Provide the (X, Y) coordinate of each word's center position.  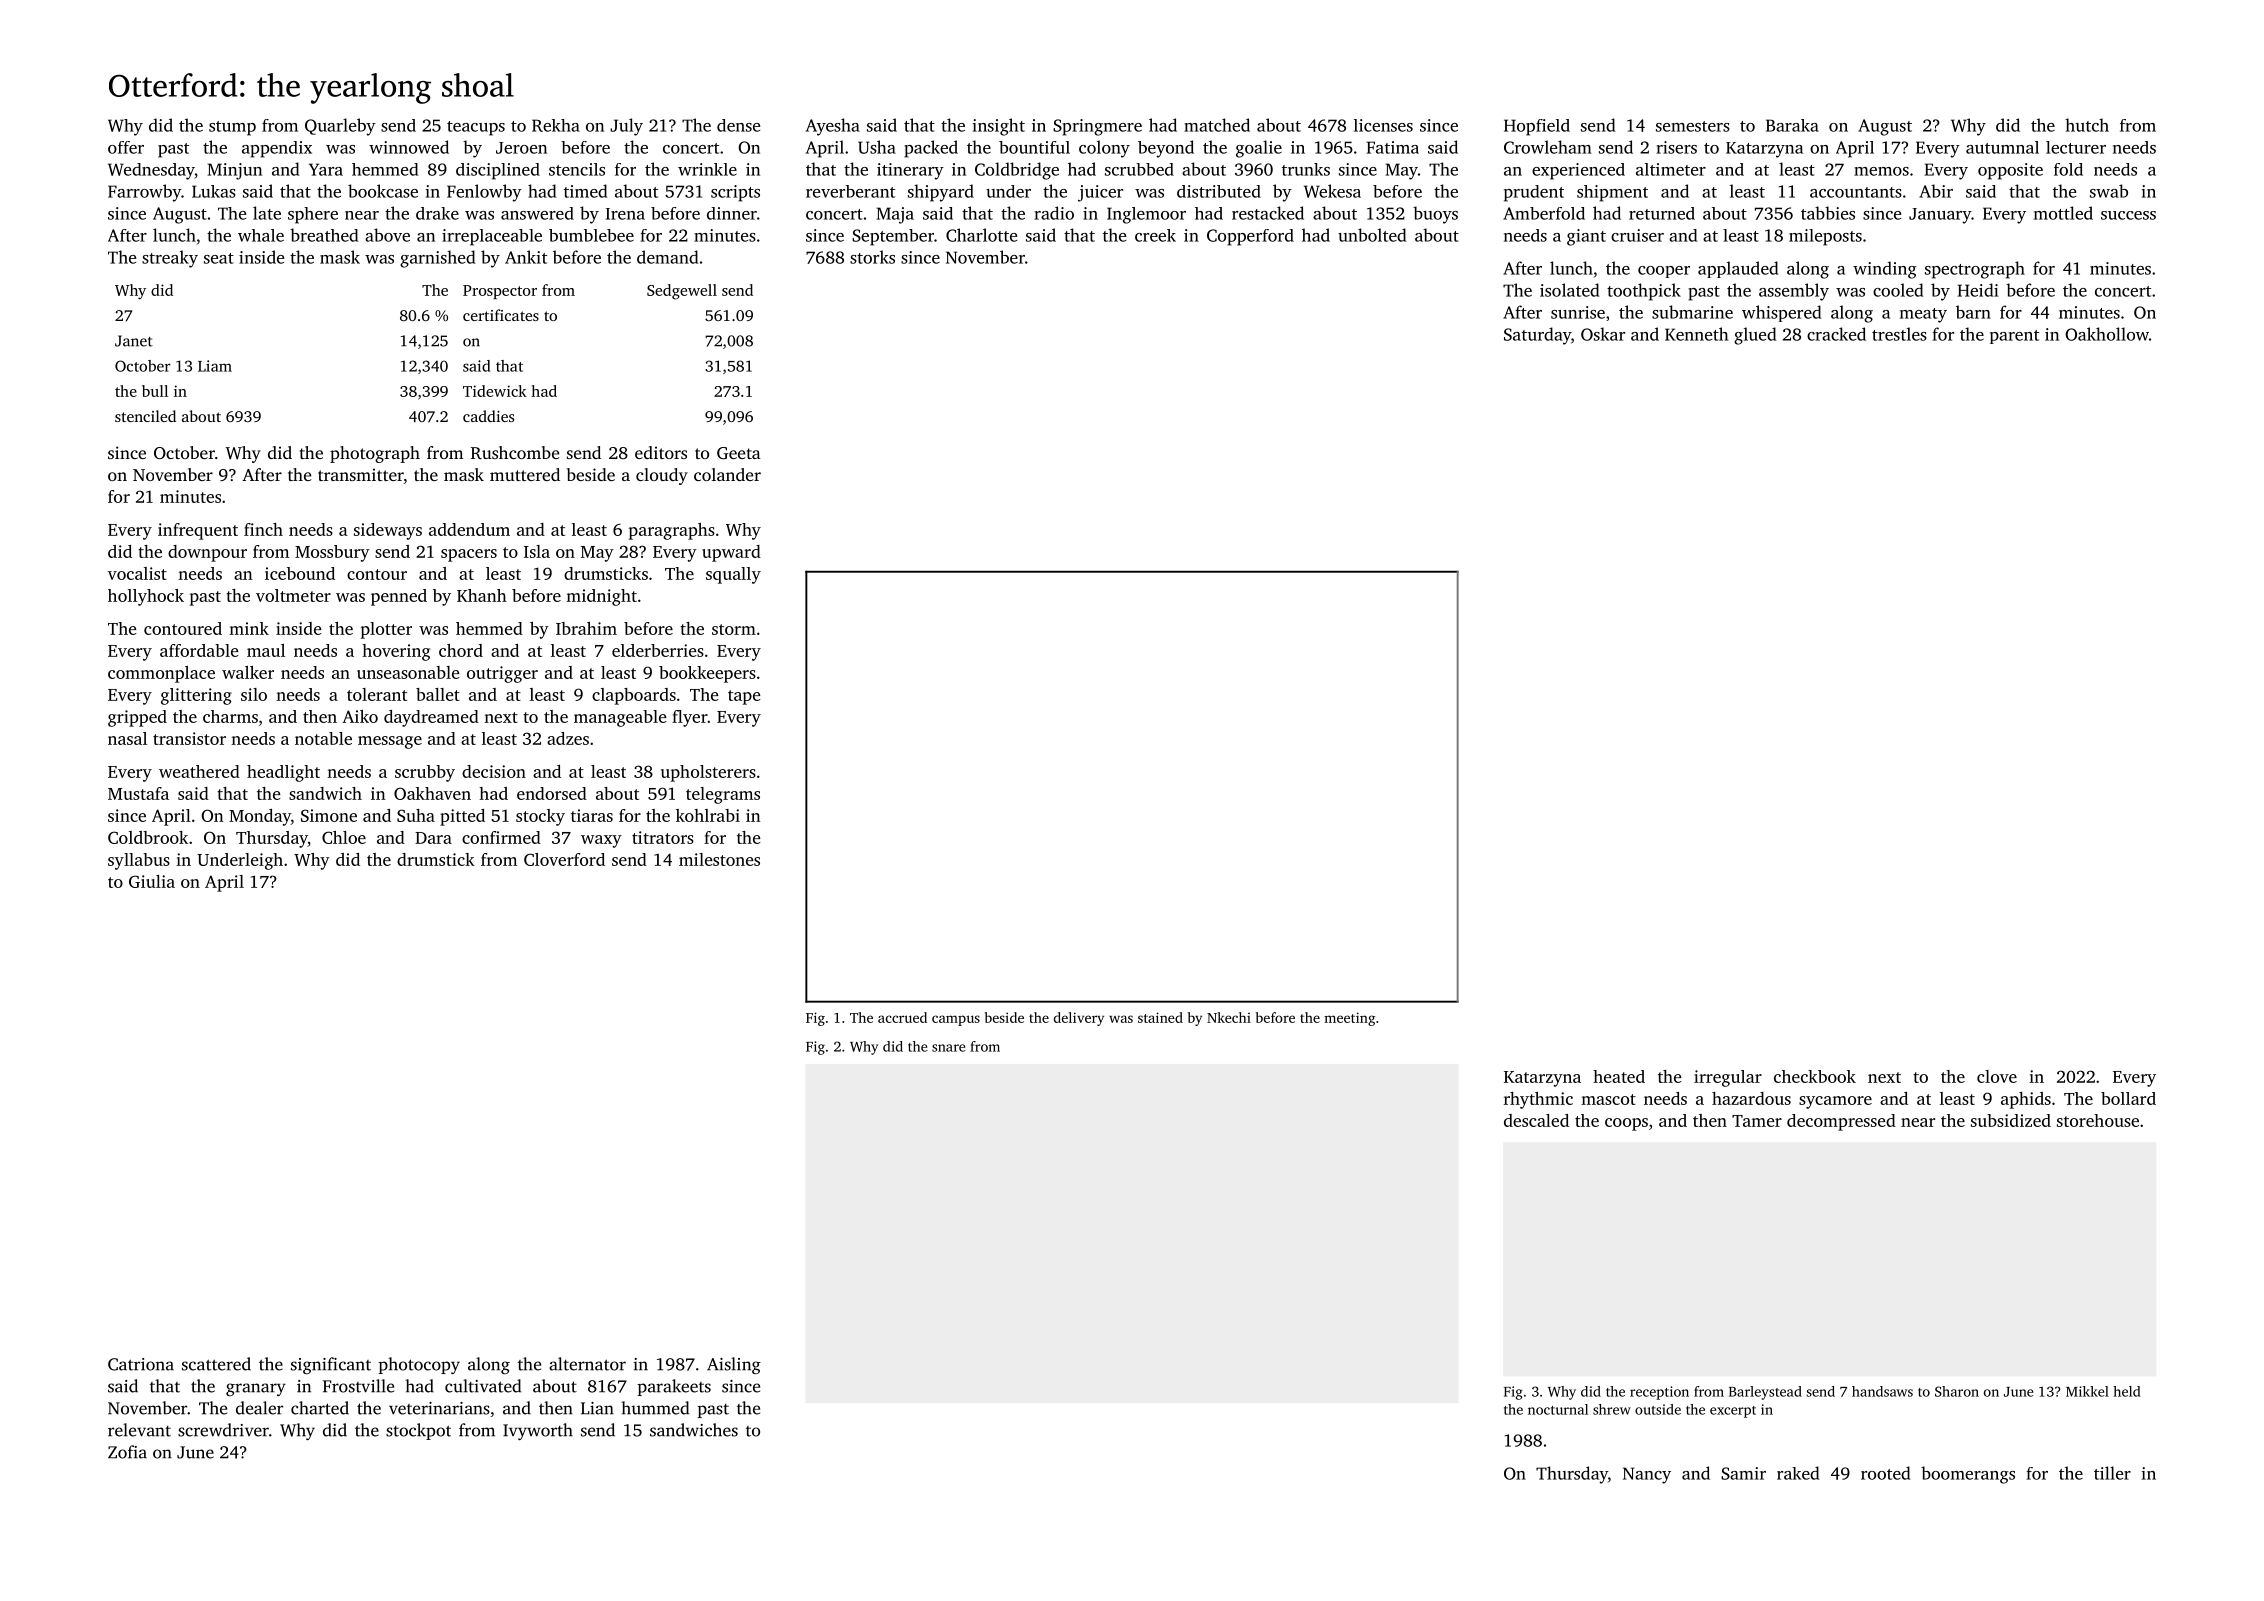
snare (949, 1048)
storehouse (2098, 1120)
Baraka (1792, 125)
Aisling (734, 1366)
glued (1755, 336)
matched (1217, 125)
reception (1659, 1393)
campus (956, 1020)
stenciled (145, 416)
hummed (655, 1408)
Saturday (1537, 336)
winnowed (409, 147)
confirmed (501, 837)
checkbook (1815, 1076)
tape (744, 697)
